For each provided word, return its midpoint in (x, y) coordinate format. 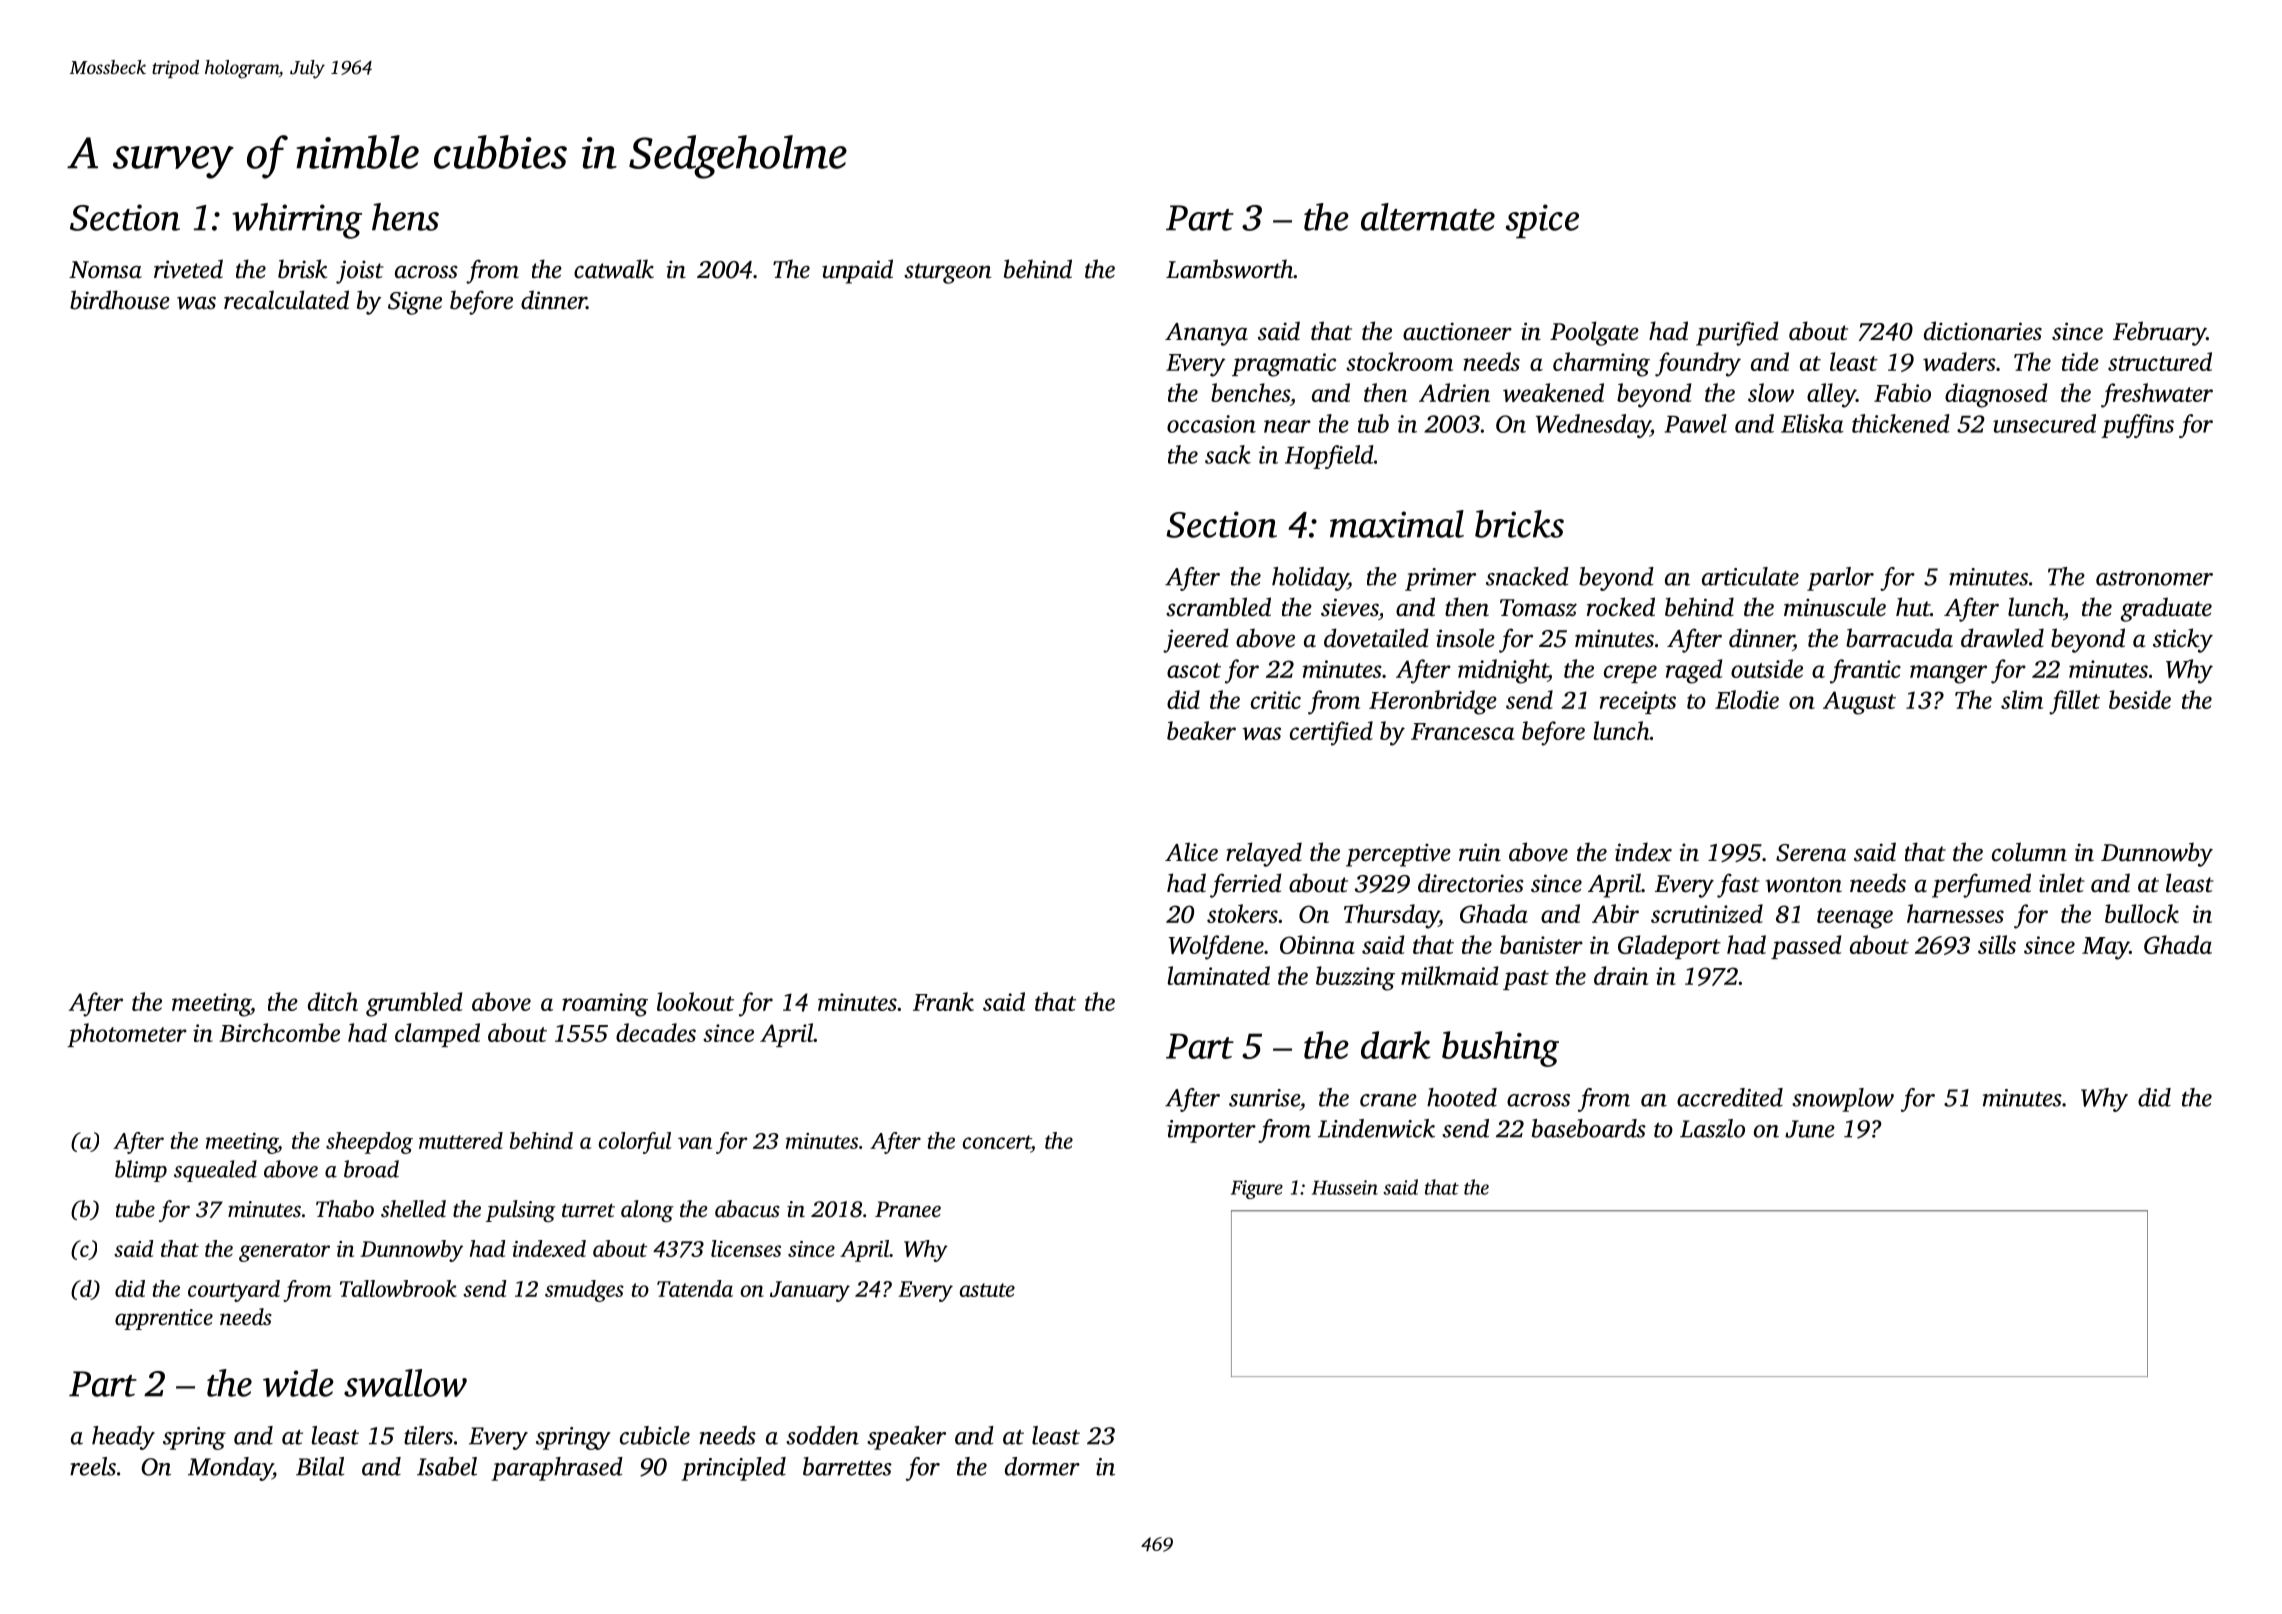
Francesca (1463, 731)
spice (1542, 221)
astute (987, 1290)
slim (2022, 699)
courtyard (234, 1291)
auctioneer (1457, 331)
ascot (1194, 670)
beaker (1201, 730)
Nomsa (105, 270)
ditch (333, 1001)
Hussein (1345, 1187)
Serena (1811, 853)
